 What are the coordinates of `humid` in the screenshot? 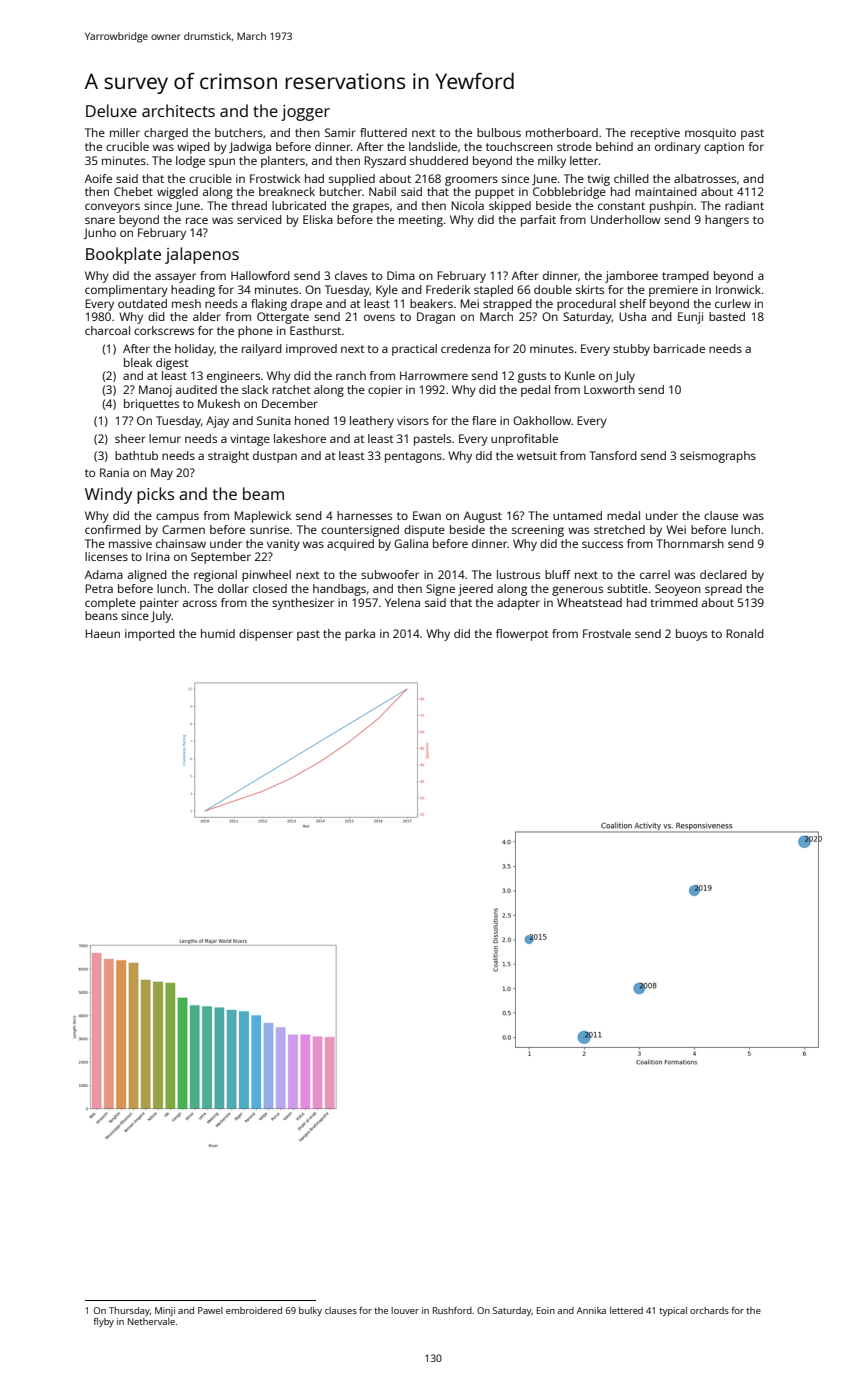 It's located at (218, 633).
